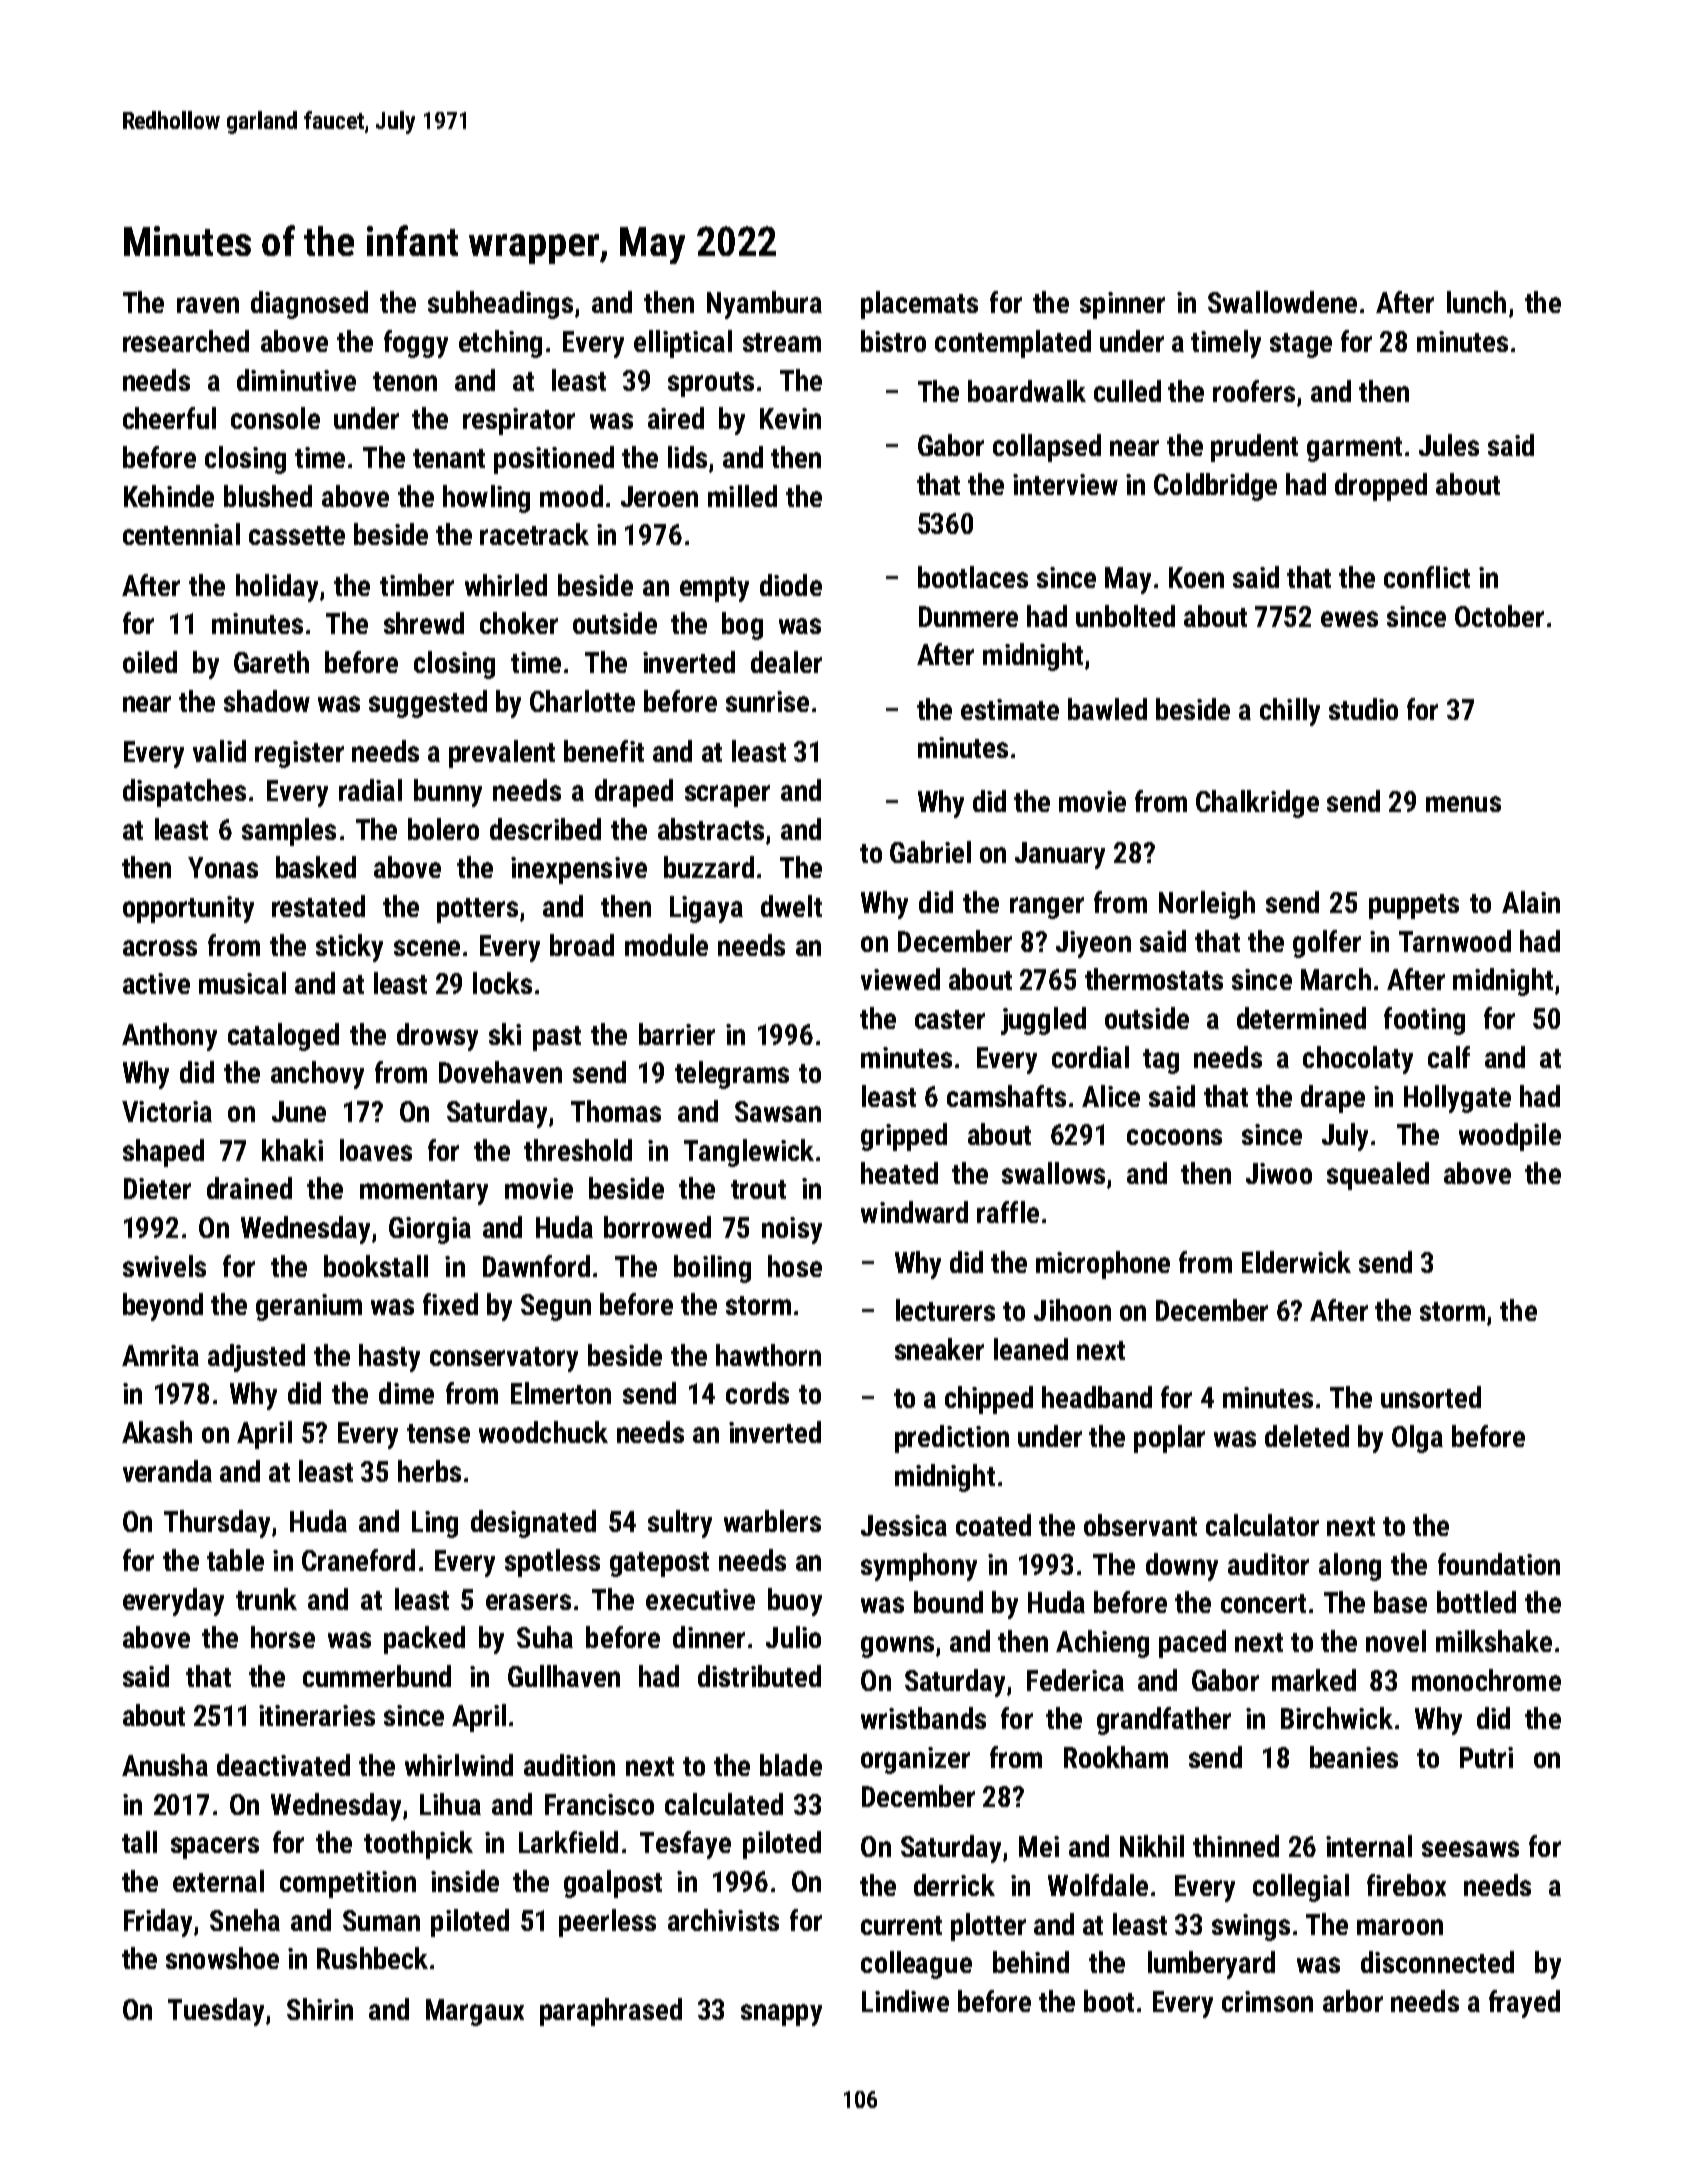 This document has height=2178, width=1683. Describe the element at coordinates (683, 344) in the document. I see `elliptical` at that location.
